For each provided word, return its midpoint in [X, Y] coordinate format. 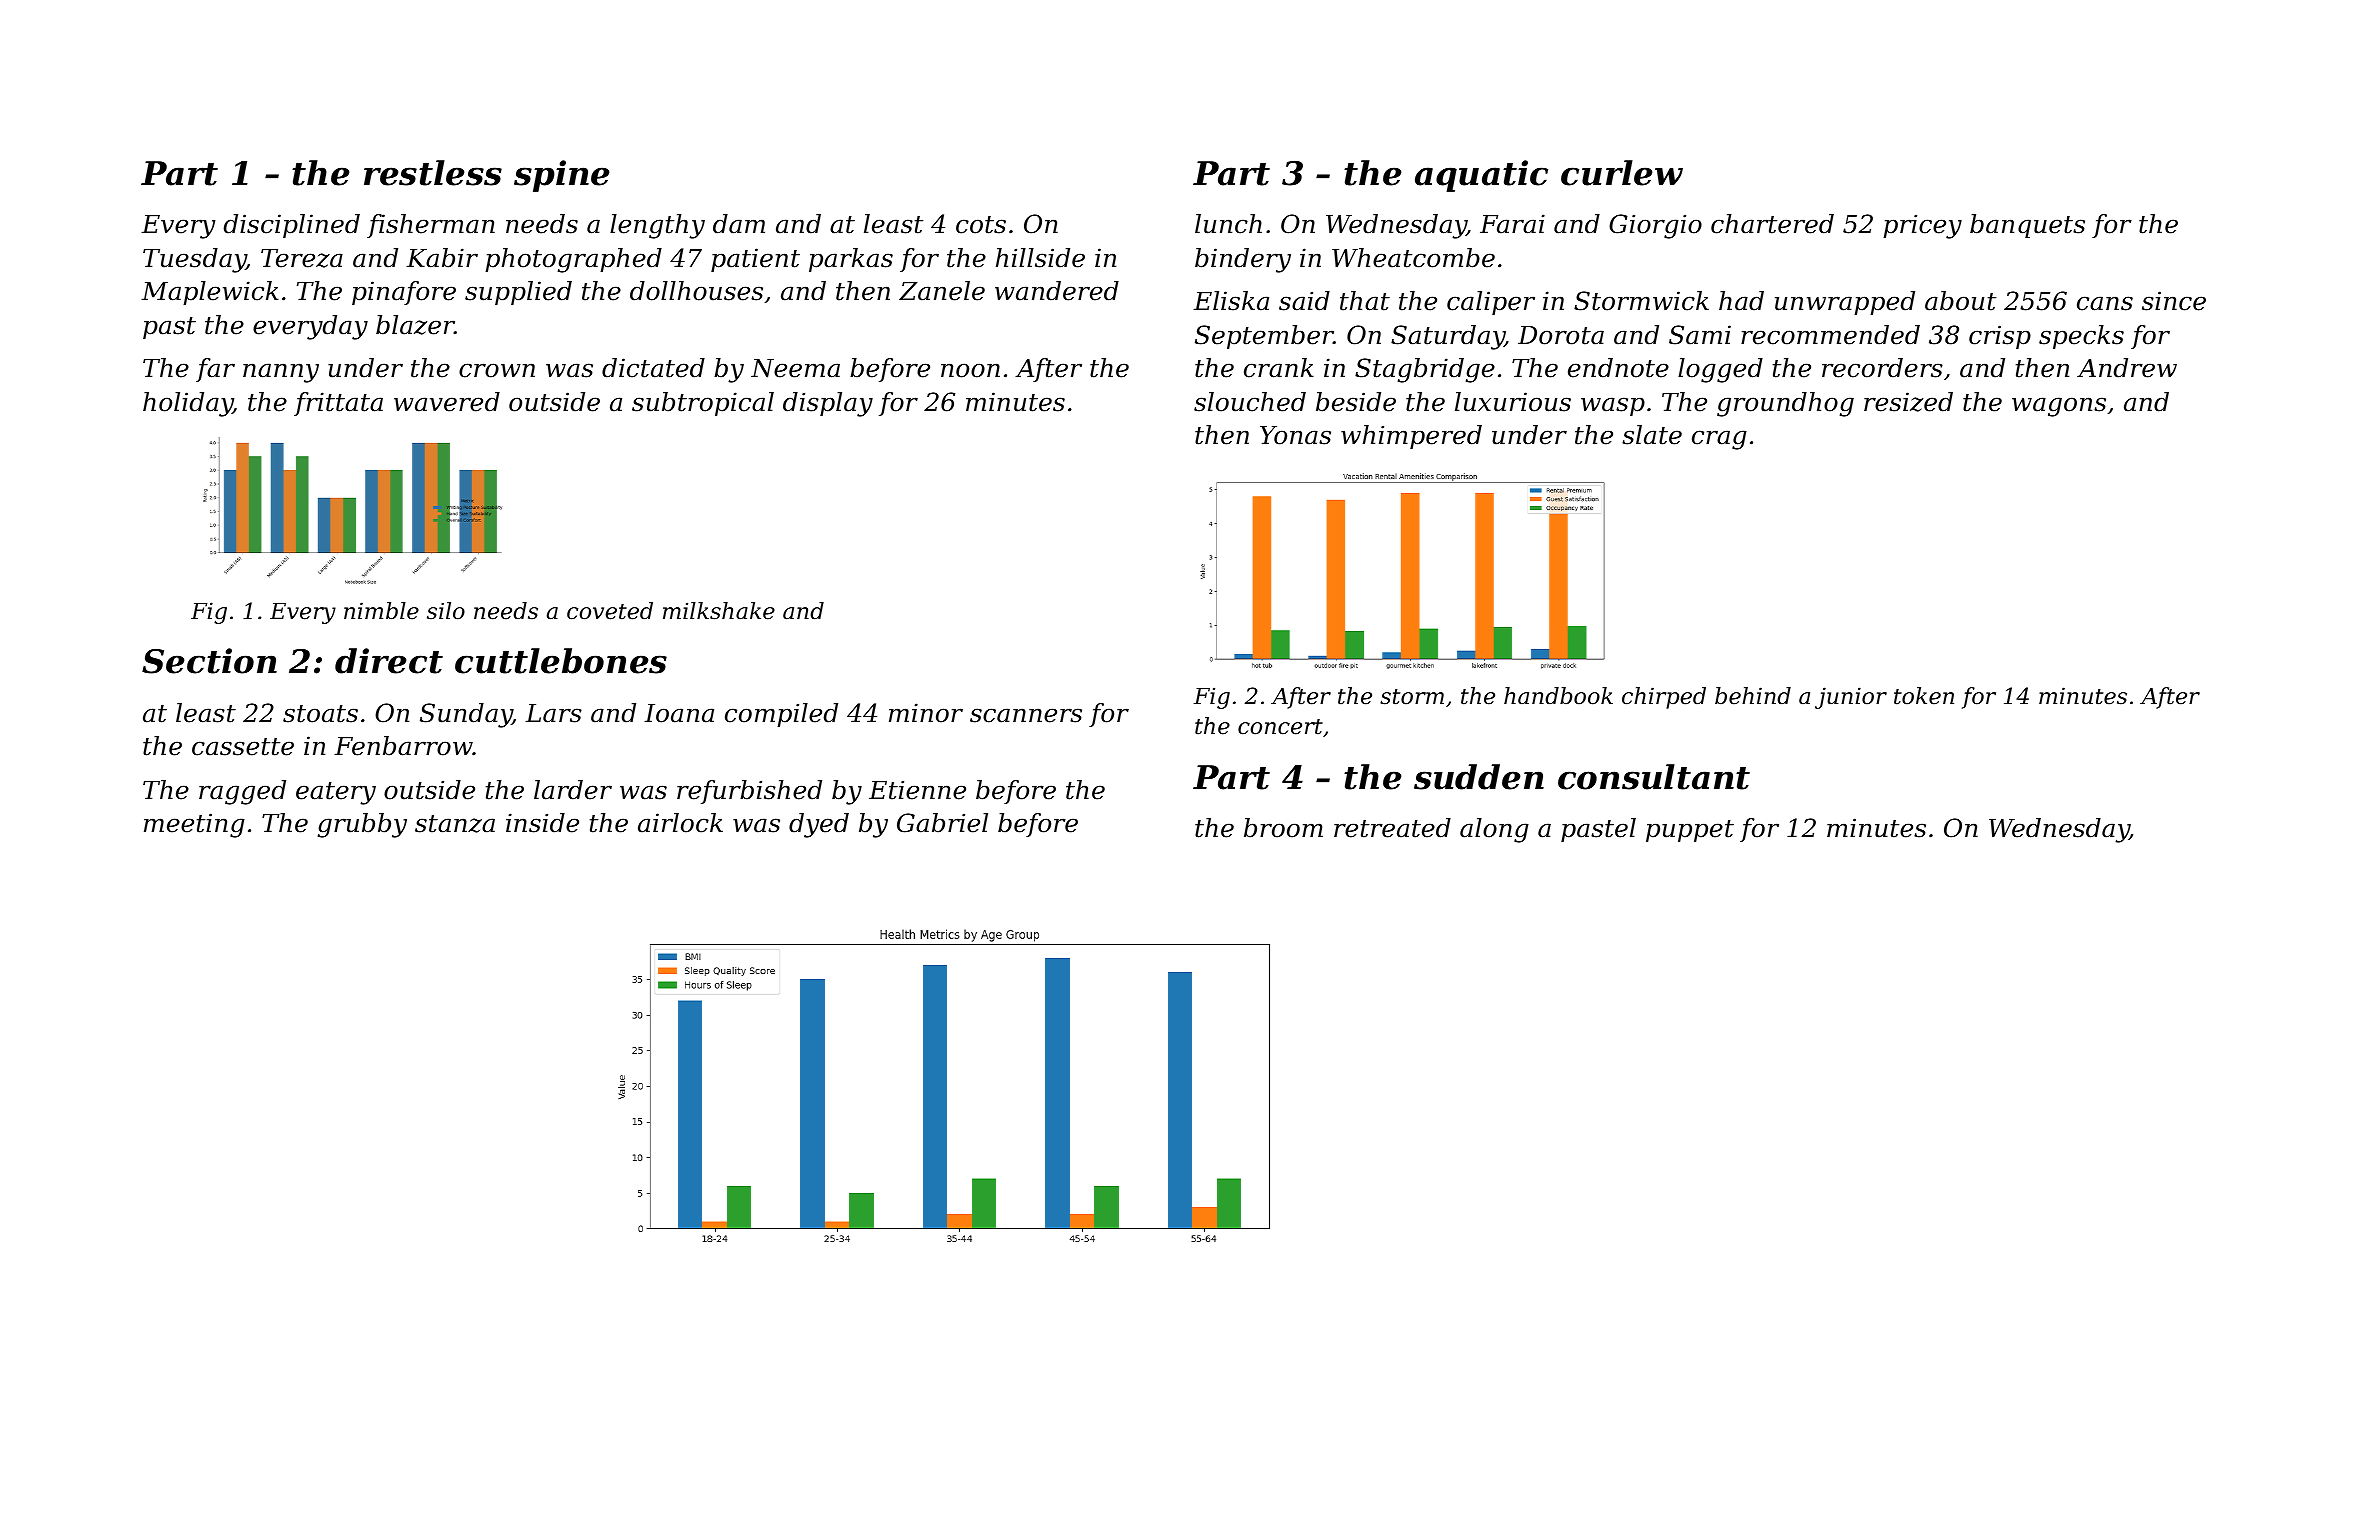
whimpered [1411, 437]
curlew [1622, 173]
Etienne [917, 790]
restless [433, 173]
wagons [2059, 407]
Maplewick [210, 293]
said [1304, 301]
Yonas [1295, 435]
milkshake [719, 611]
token [1924, 696]
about [1960, 301]
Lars [553, 713]
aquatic [1481, 176]
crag [1719, 440]
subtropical [703, 404]
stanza [455, 824]
